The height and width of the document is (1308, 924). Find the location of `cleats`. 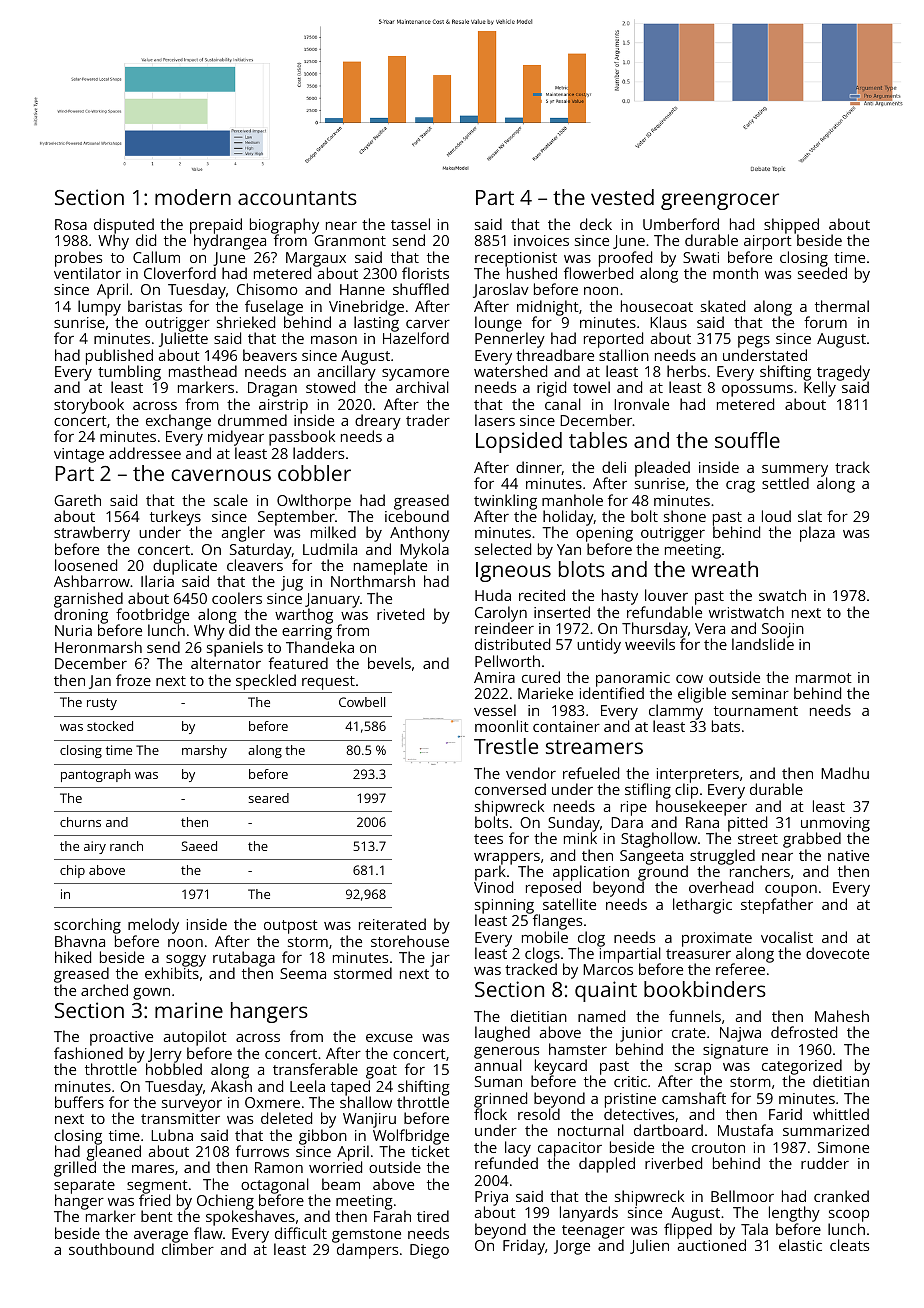

cleats is located at coordinates (849, 1245).
